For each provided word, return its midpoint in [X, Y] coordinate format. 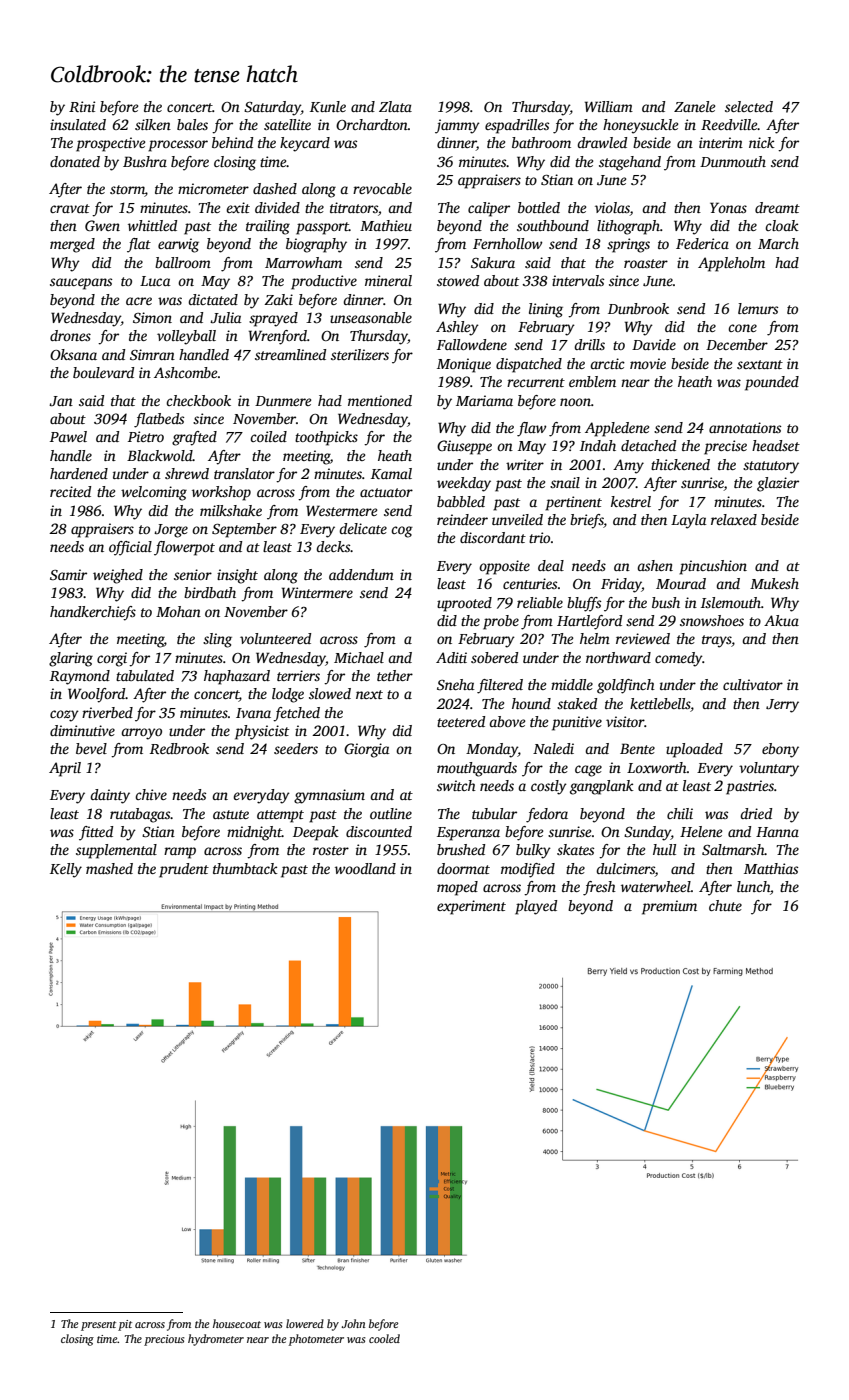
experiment [471, 907]
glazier [778, 484]
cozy [64, 716]
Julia [225, 317]
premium [669, 907]
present [98, 1326]
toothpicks [326, 438]
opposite [504, 567]
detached [648, 445]
